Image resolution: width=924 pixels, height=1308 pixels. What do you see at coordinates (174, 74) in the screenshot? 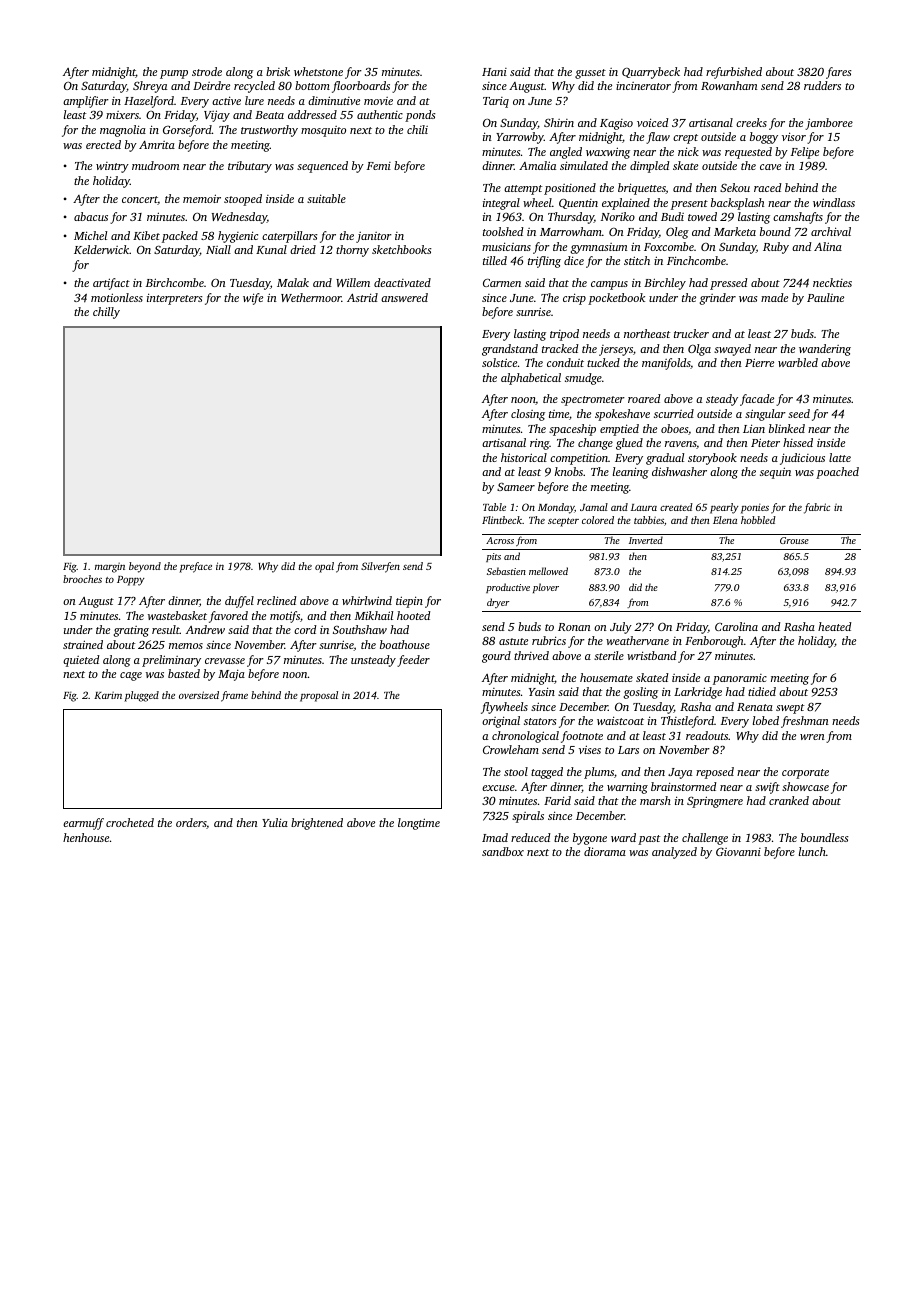
I see `pump` at bounding box center [174, 74].
